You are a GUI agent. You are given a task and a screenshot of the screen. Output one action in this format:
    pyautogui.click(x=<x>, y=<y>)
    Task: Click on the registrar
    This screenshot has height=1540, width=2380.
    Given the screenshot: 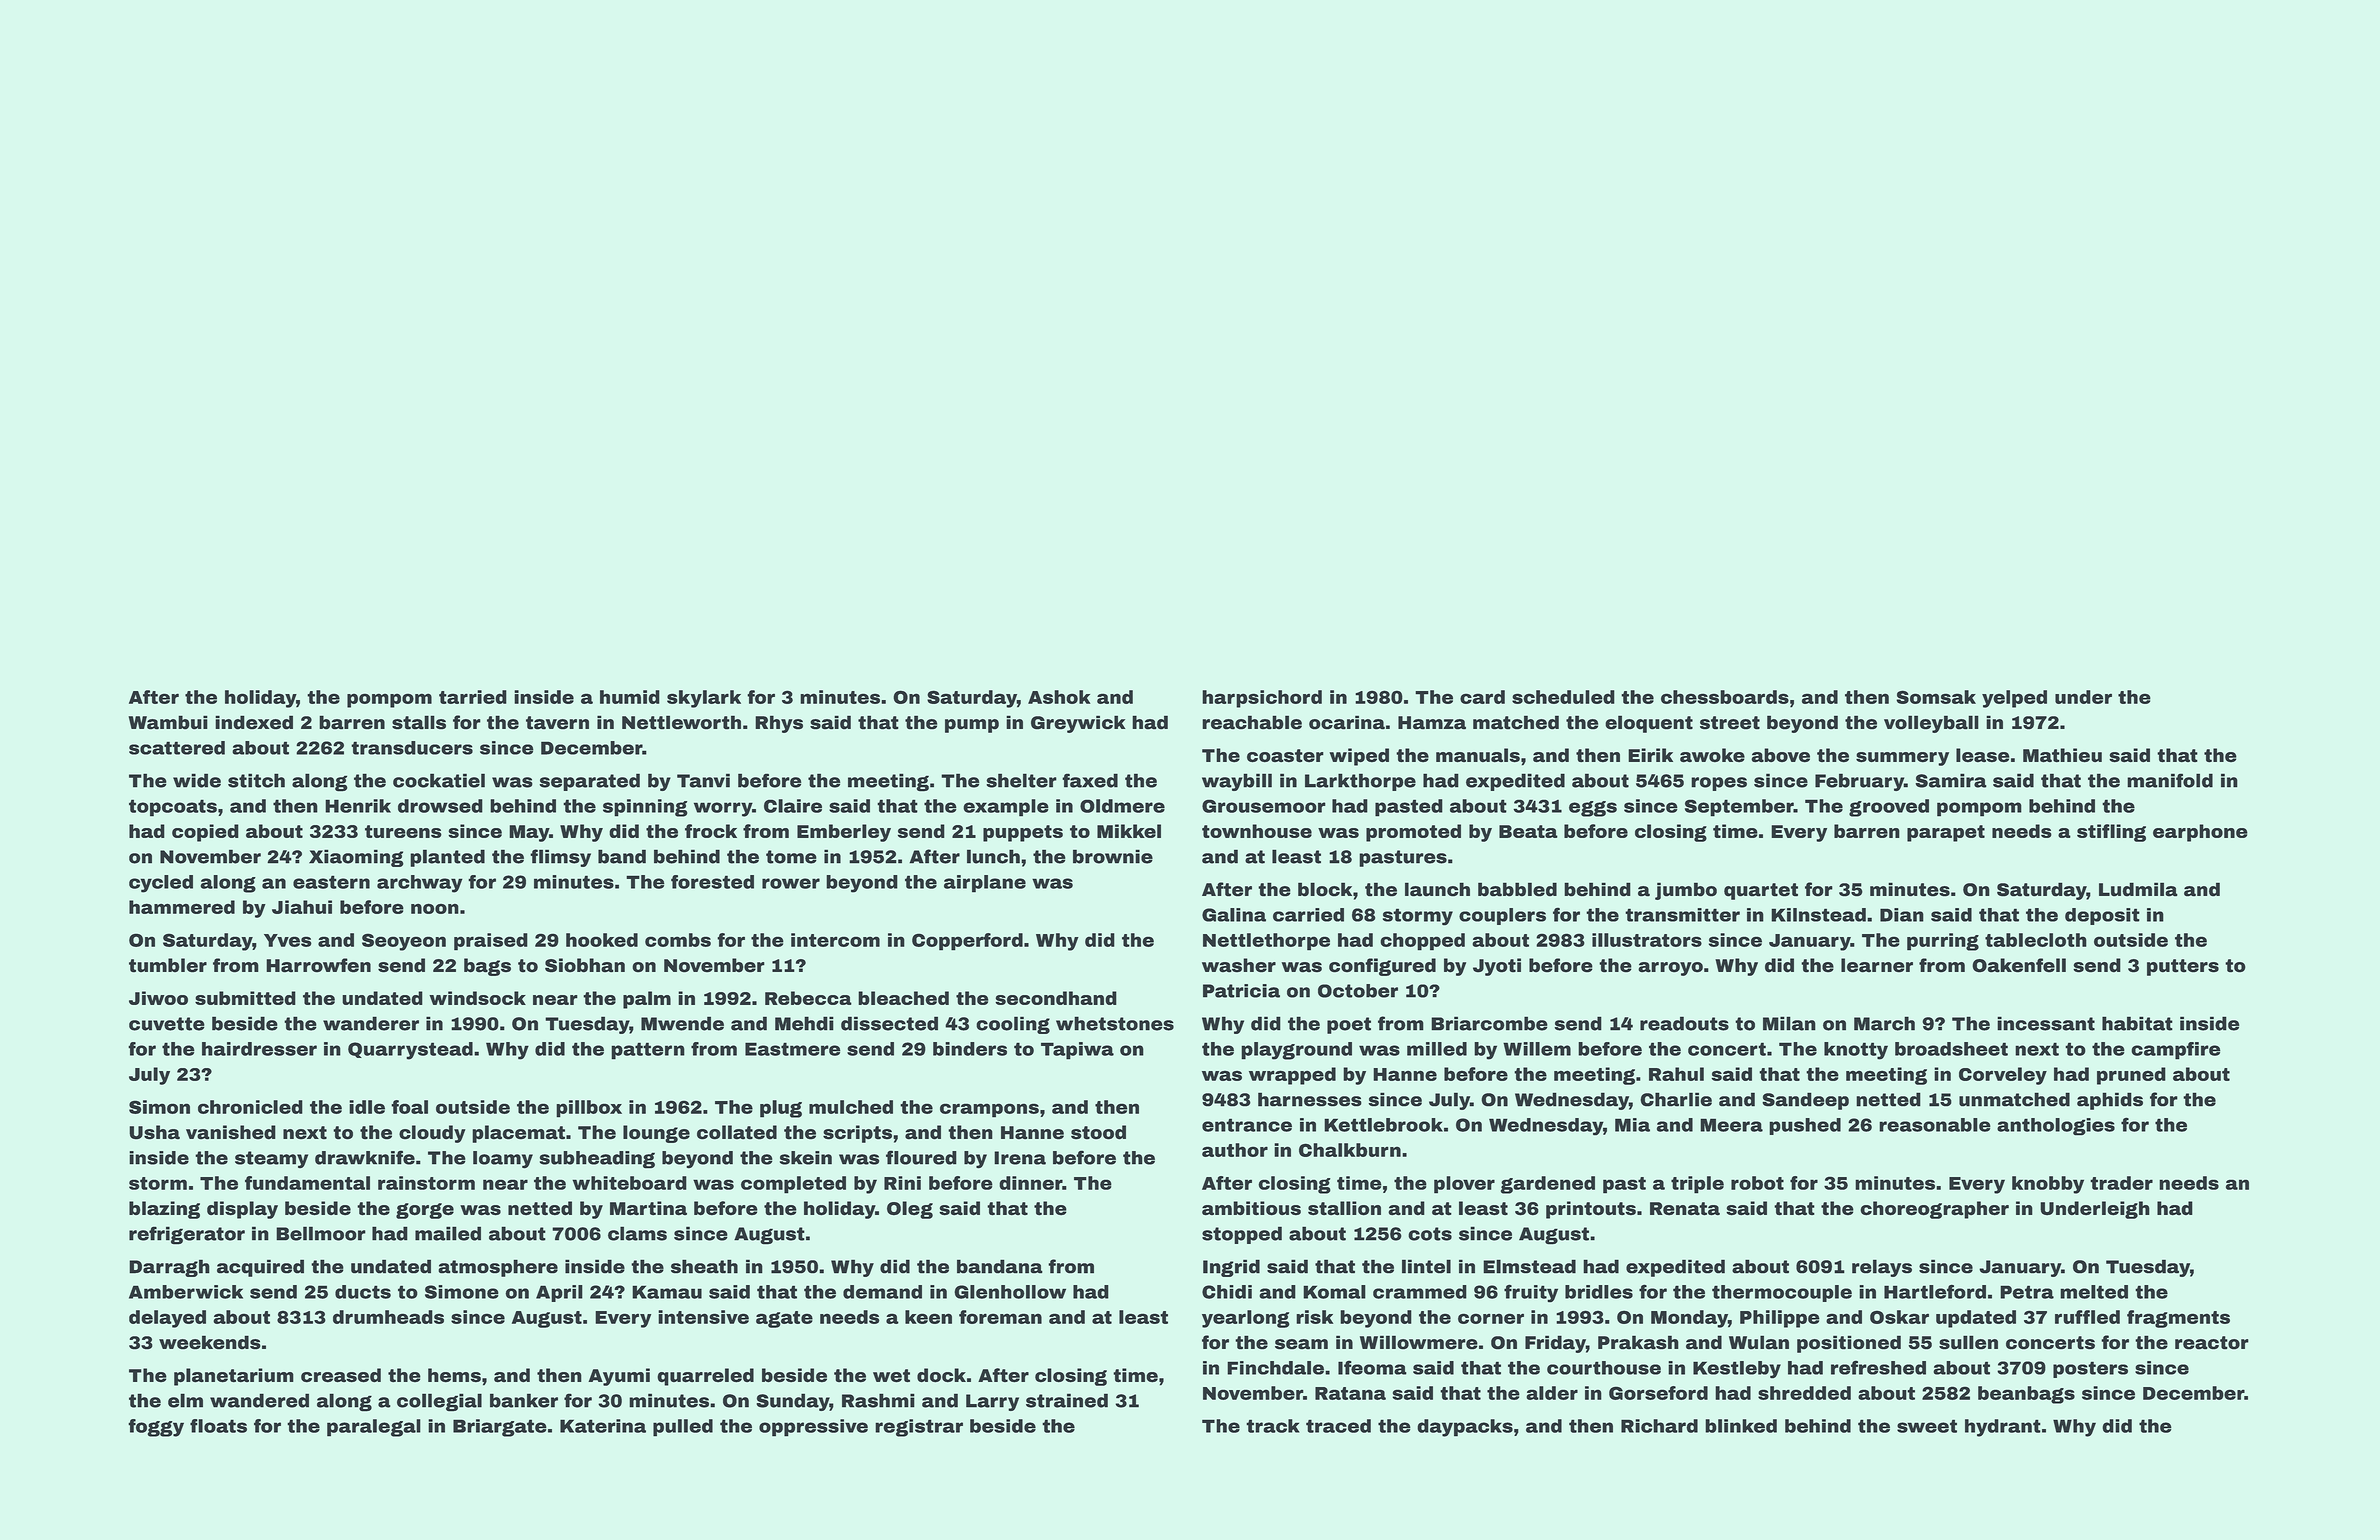 What is the action you would take?
    pyautogui.click(x=919, y=1428)
